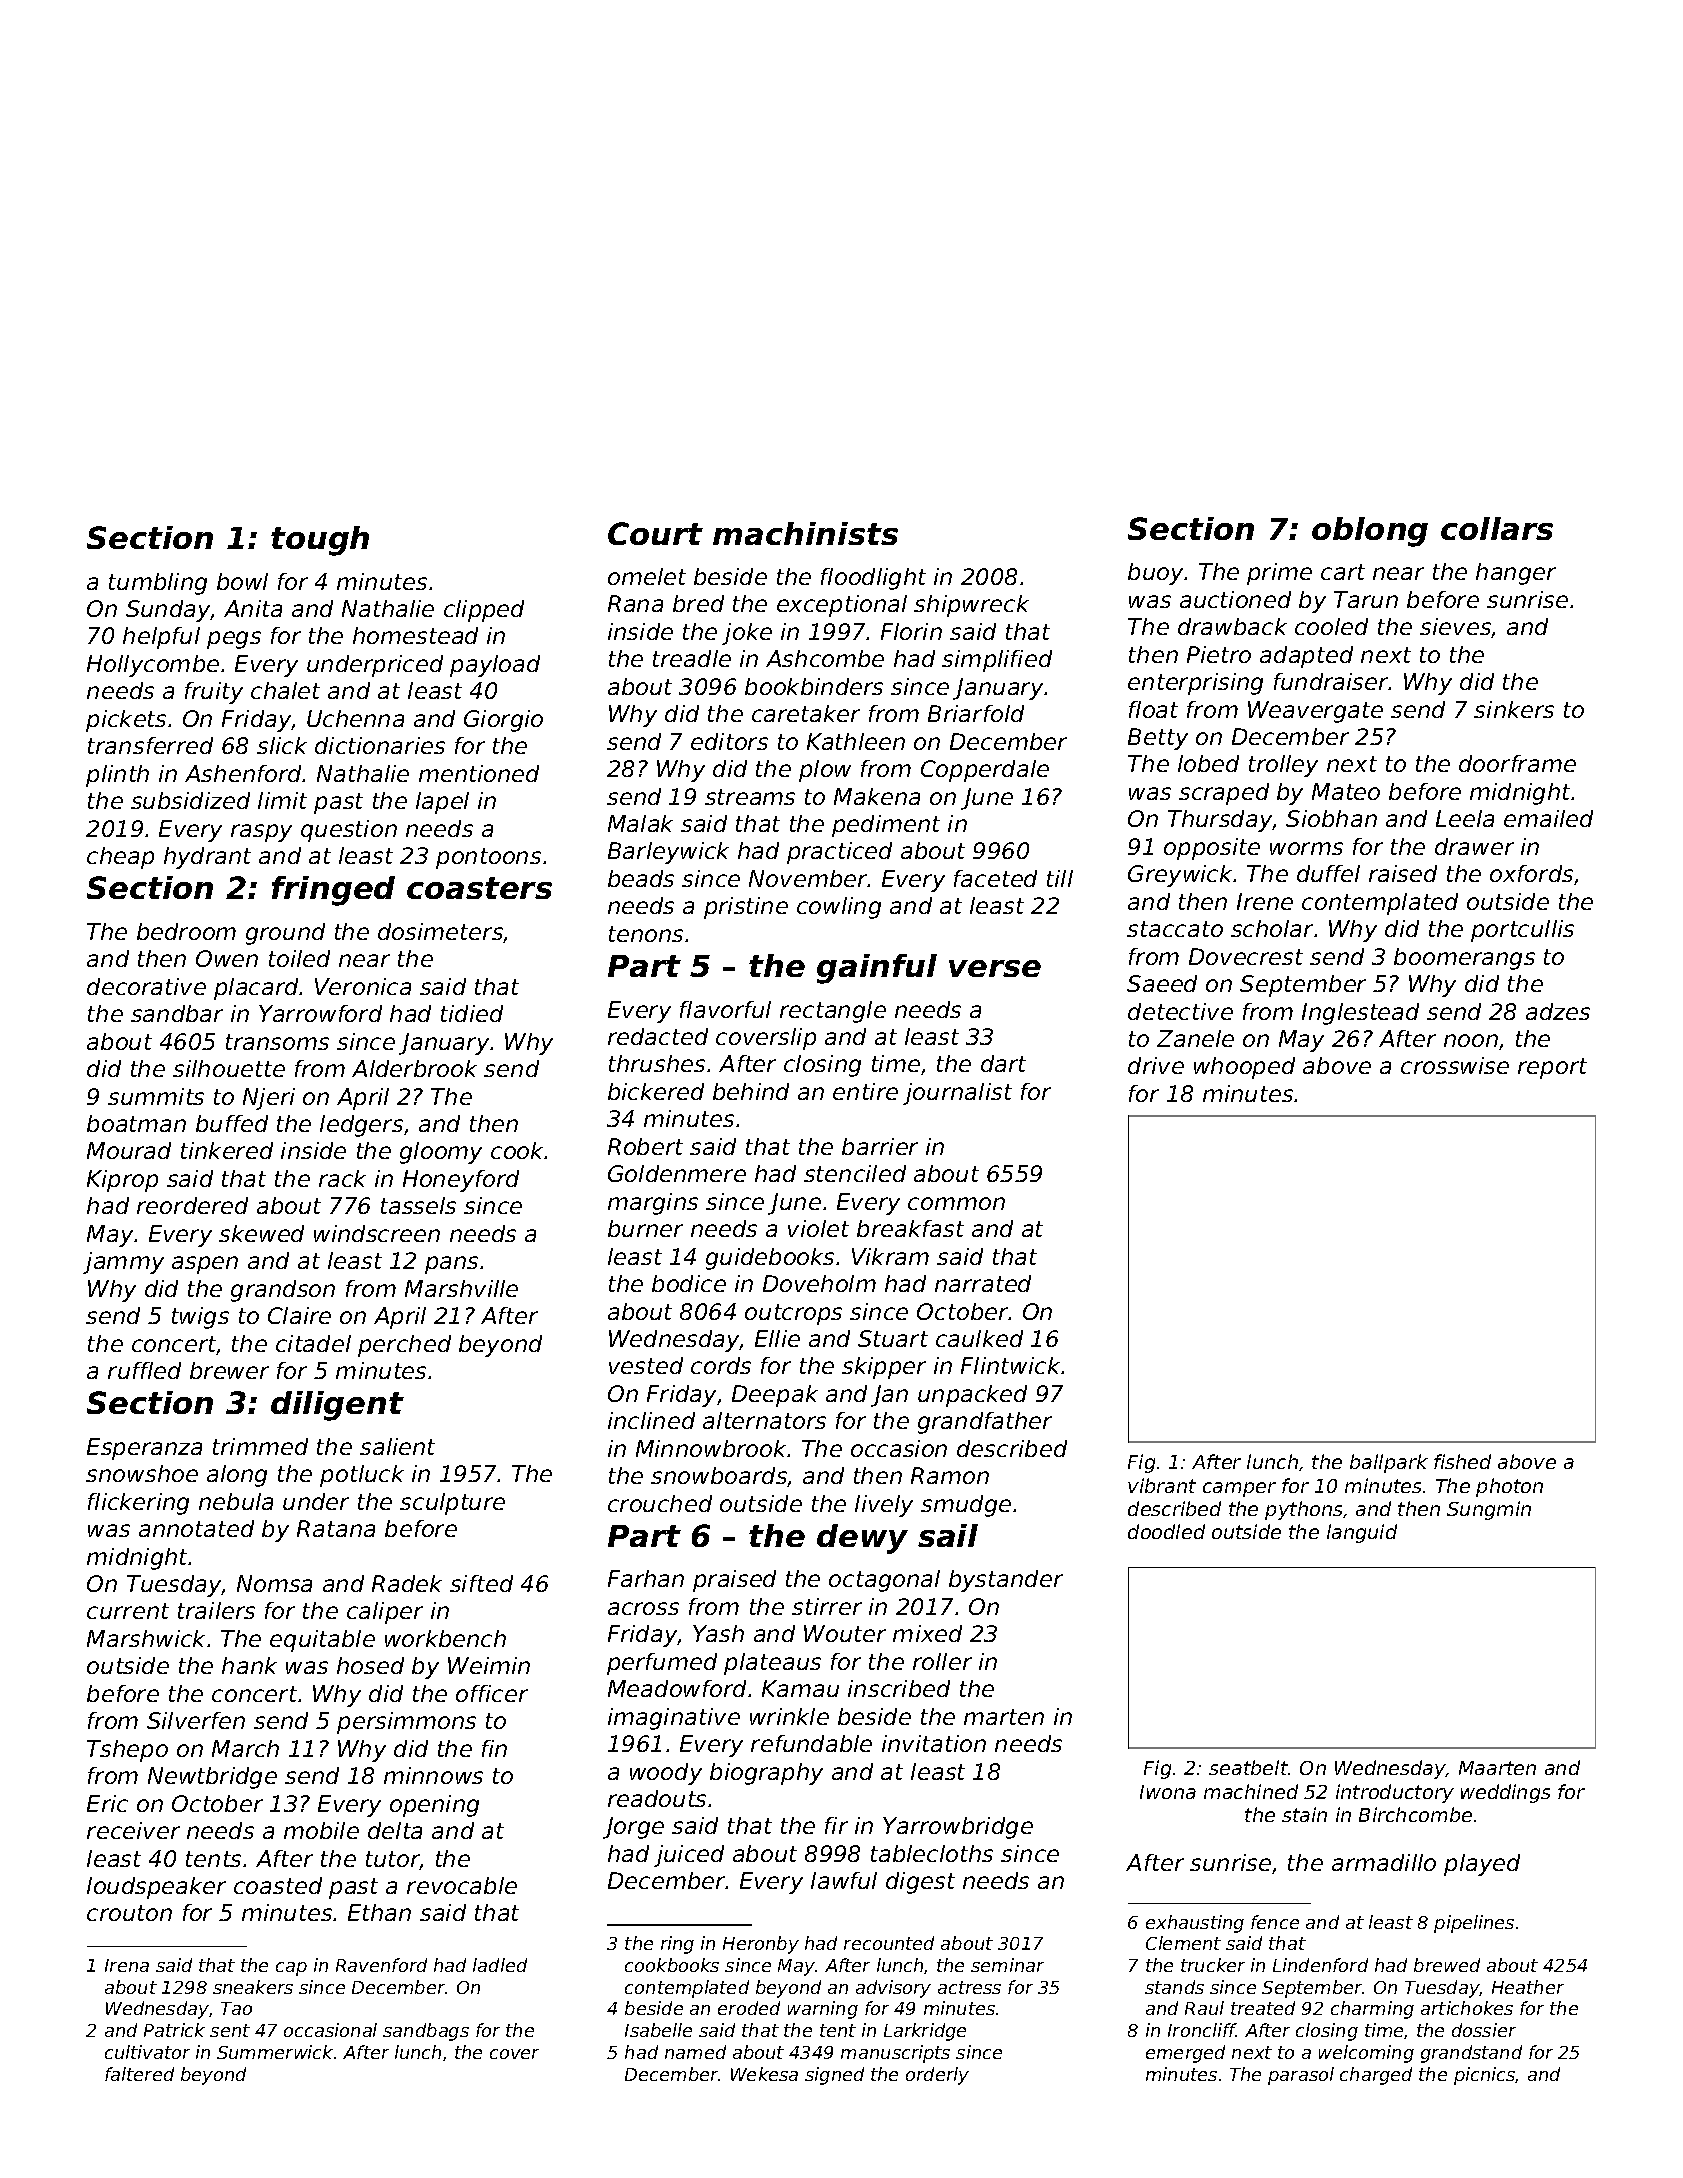 This screenshot has width=1683, height=2178. I want to click on beads, so click(641, 878).
